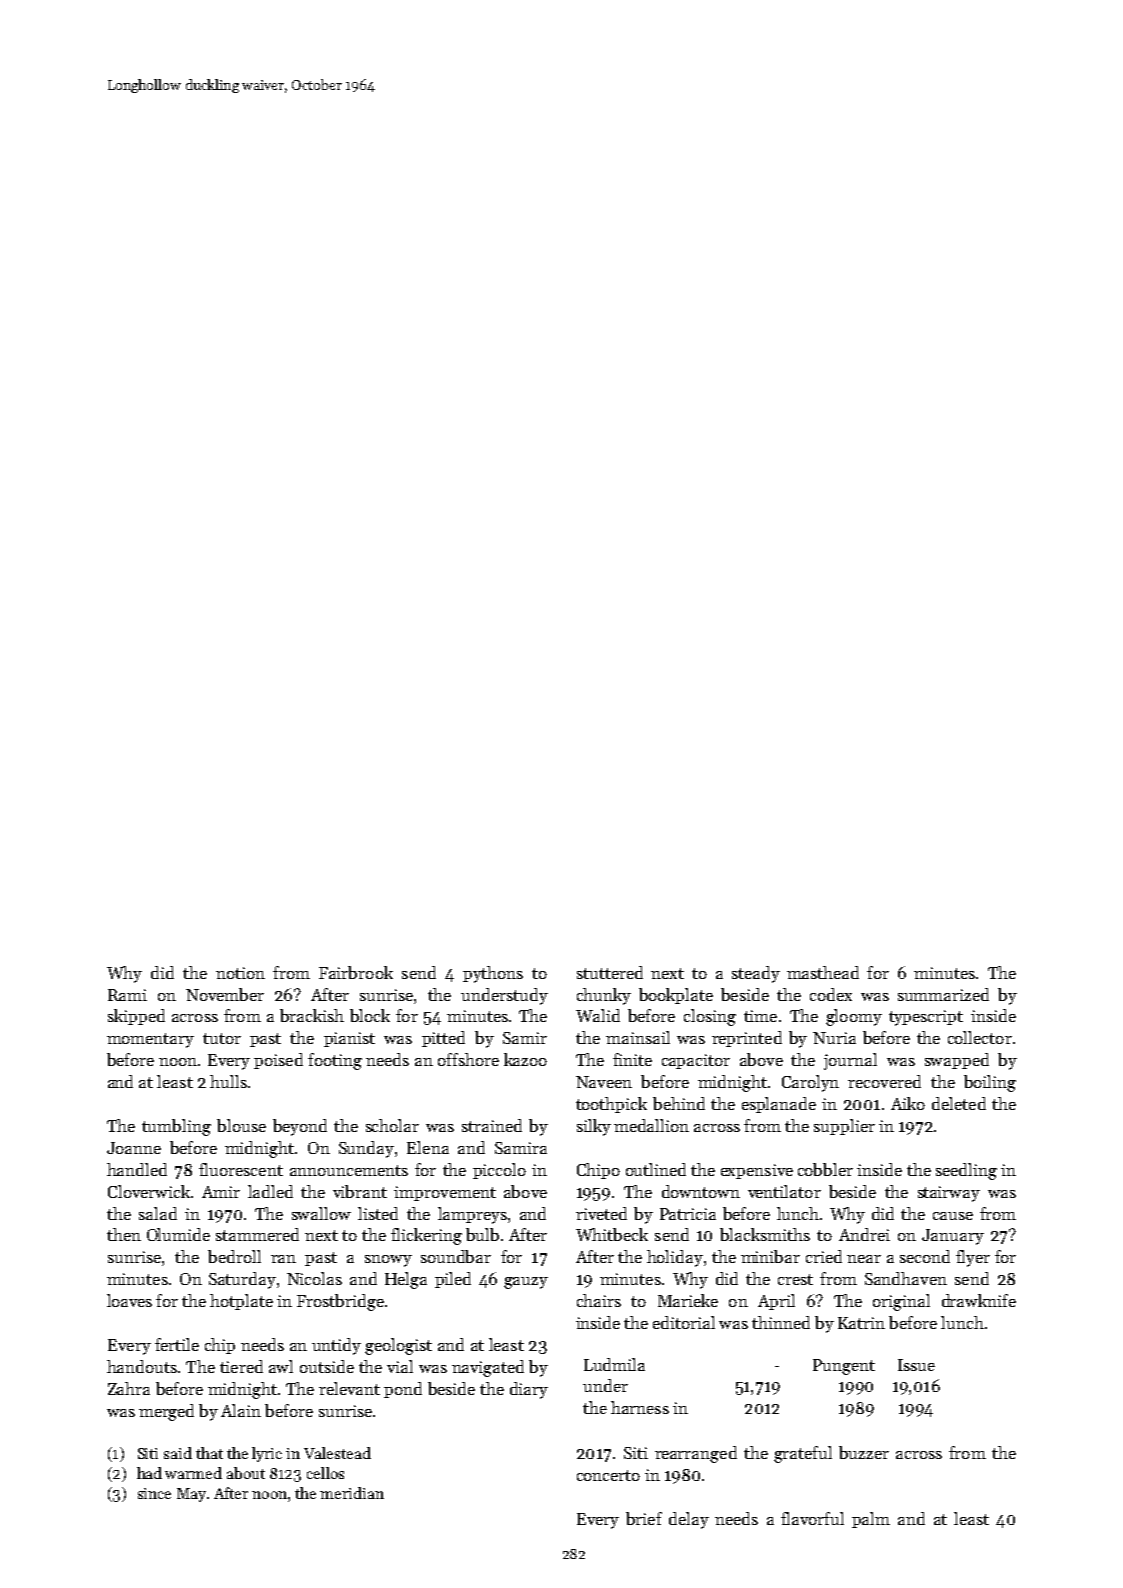  What do you see at coordinates (943, 994) in the image?
I see `summarized` at bounding box center [943, 994].
